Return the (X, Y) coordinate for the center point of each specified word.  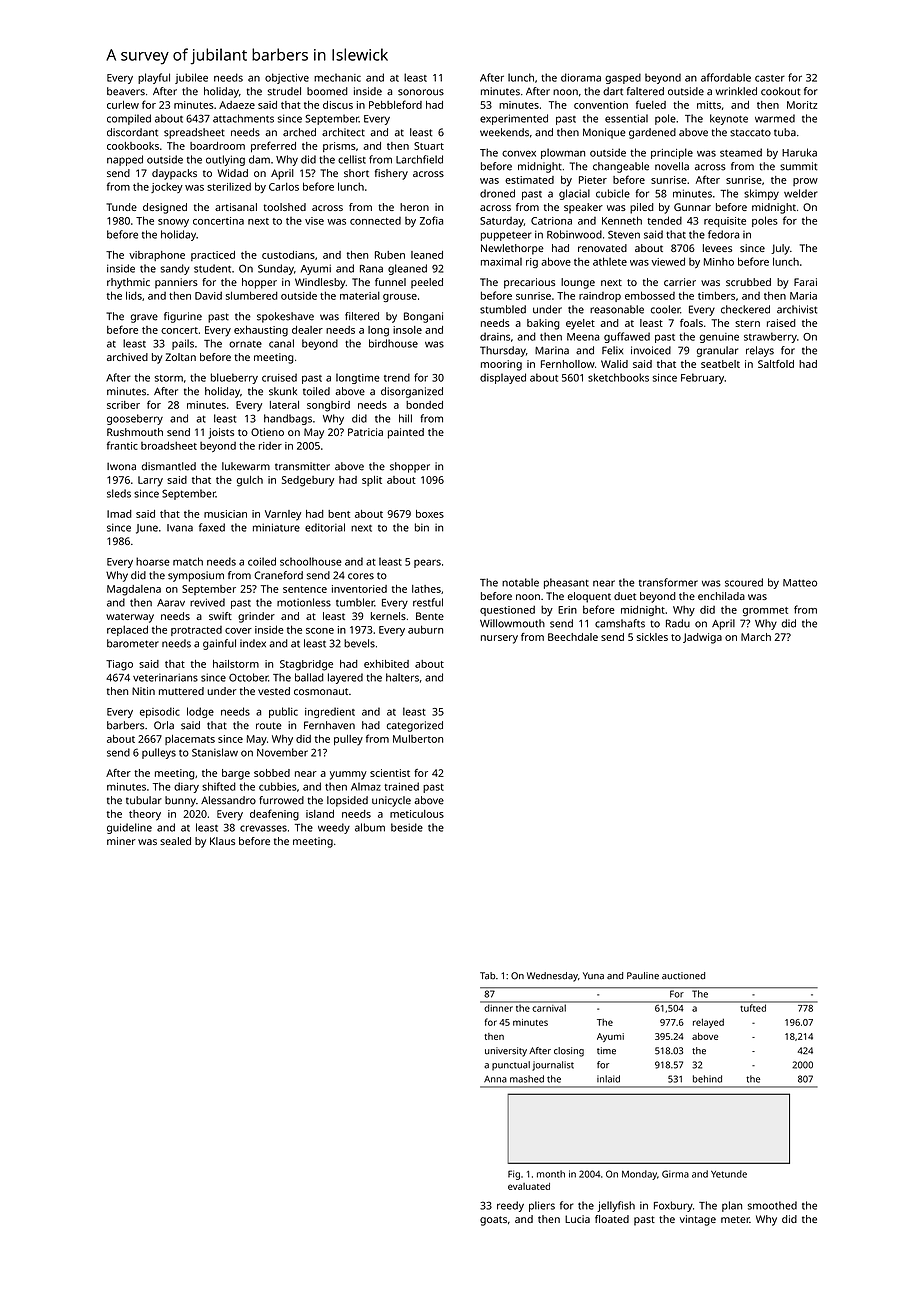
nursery (499, 639)
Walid (614, 364)
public (283, 712)
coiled (262, 561)
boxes (430, 514)
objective (287, 78)
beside (407, 827)
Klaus (222, 841)
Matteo (800, 583)
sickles (652, 637)
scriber (123, 405)
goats (493, 1221)
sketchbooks (618, 377)
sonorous (421, 92)
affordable (726, 77)
